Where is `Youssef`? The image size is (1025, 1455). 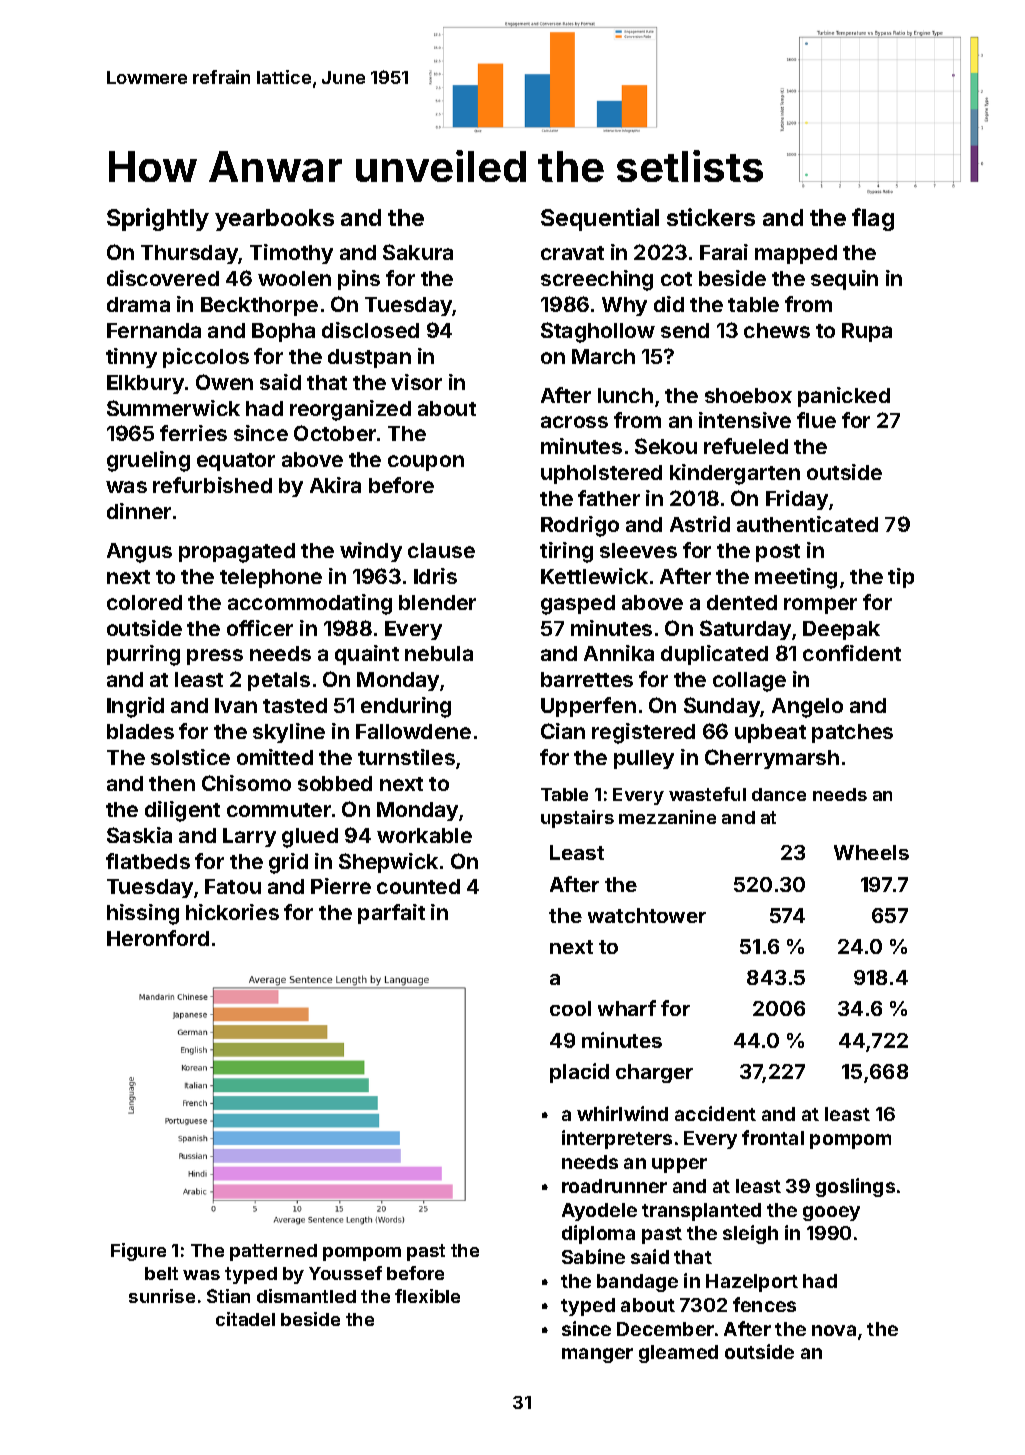 Youssef is located at coordinates (345, 1273).
